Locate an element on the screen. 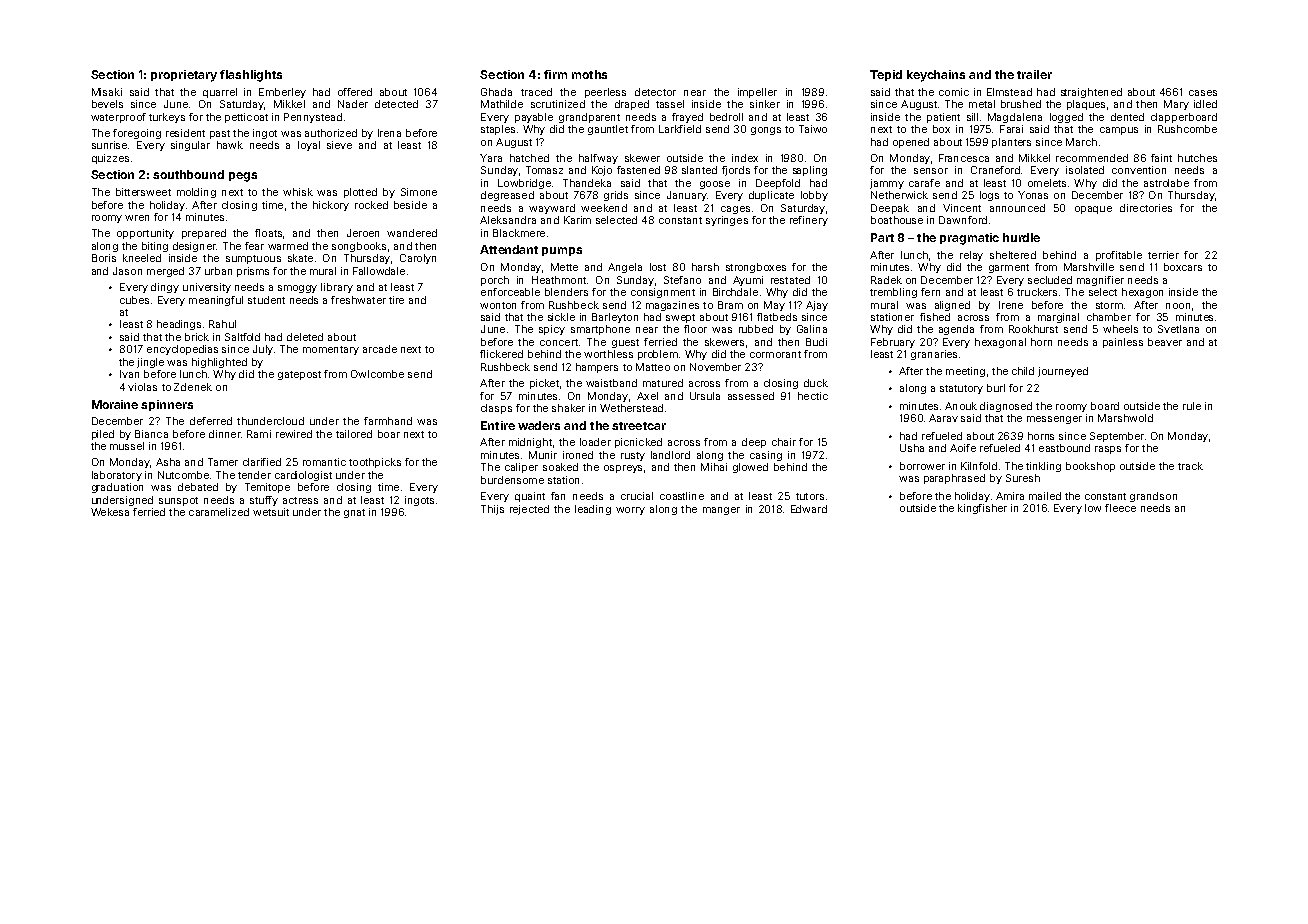 The width and height of the screenshot is (1308, 924). Tomasz is located at coordinates (544, 170).
